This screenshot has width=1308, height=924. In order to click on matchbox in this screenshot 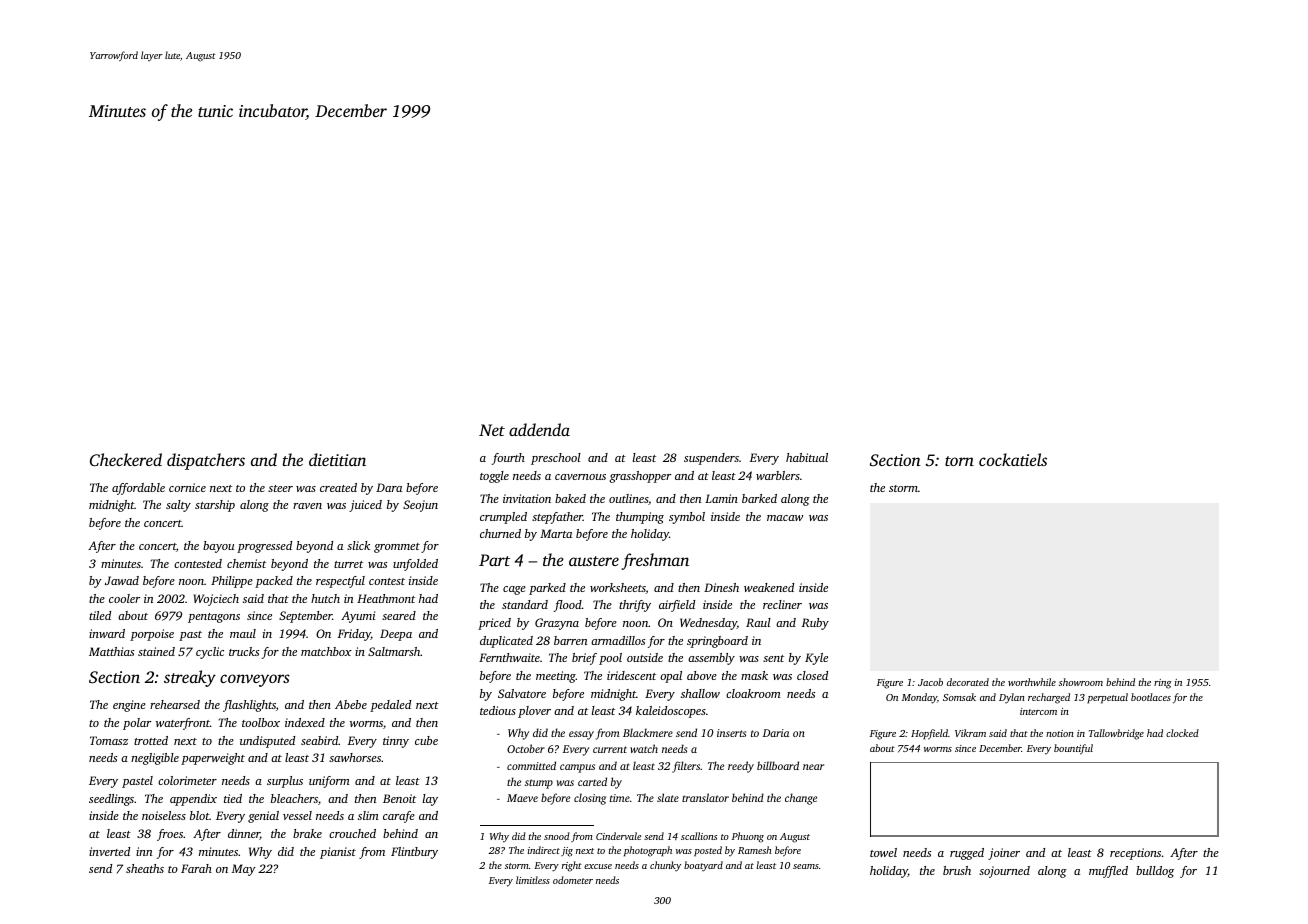, I will do `click(326, 651)`.
